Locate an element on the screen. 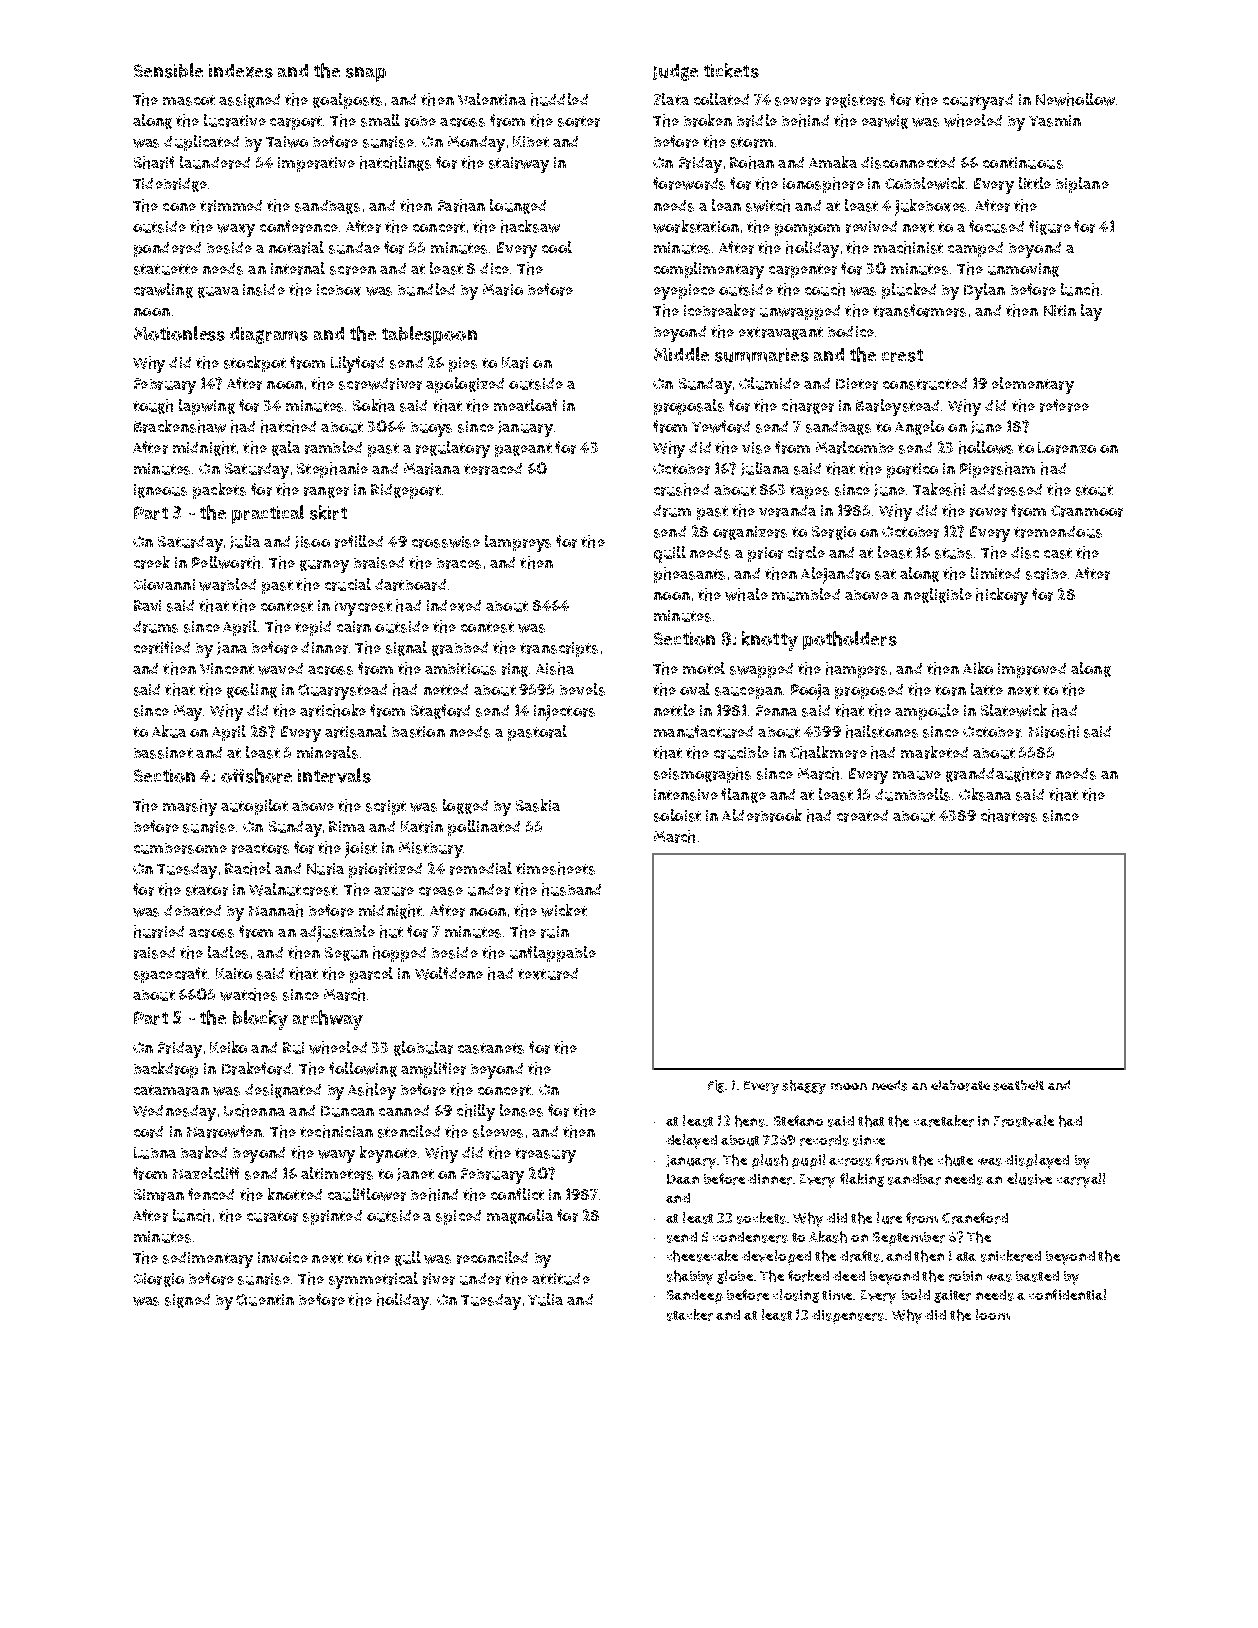 This screenshot has width=1258, height=1628. dumbbells is located at coordinates (912, 794).
